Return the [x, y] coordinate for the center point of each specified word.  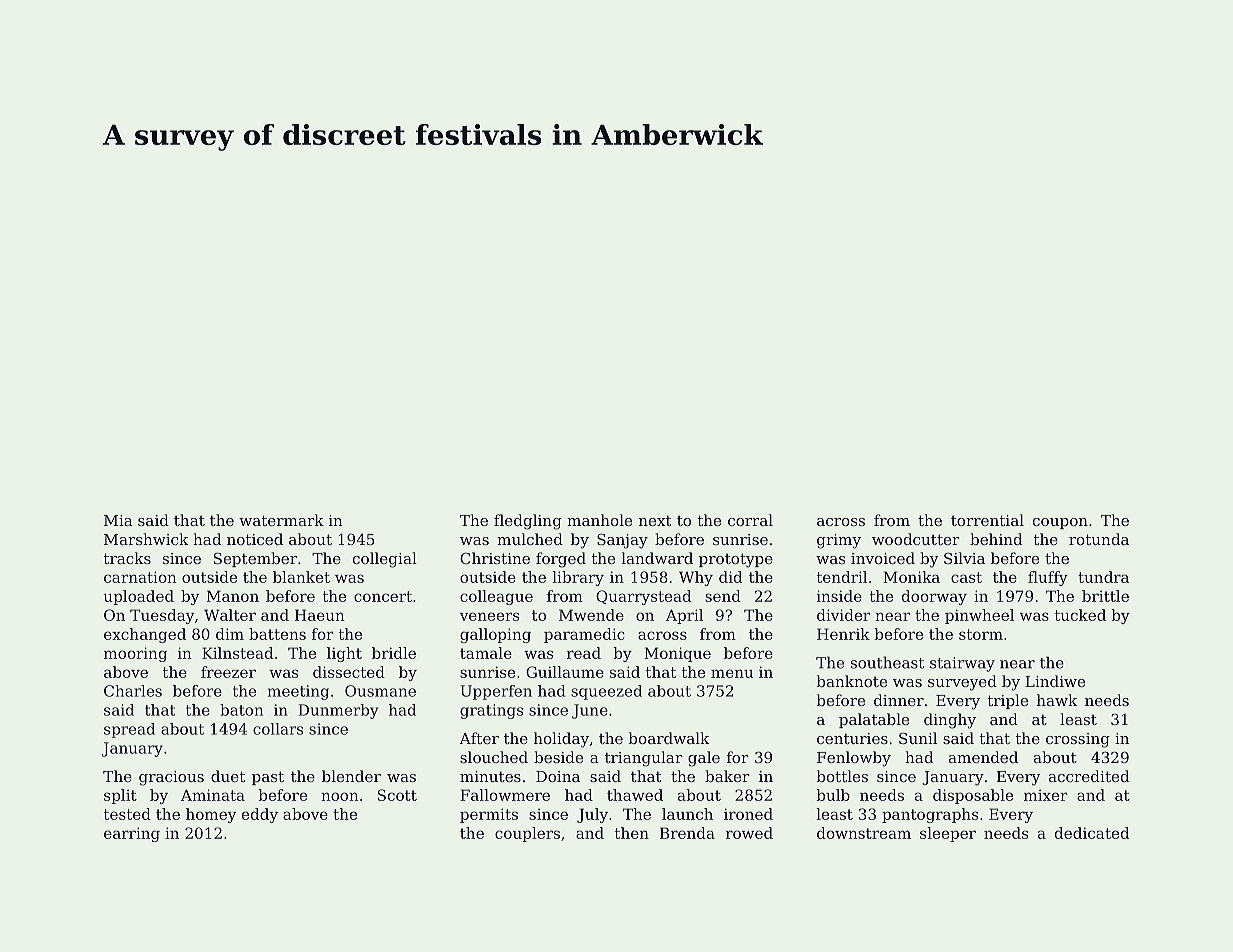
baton [241, 710]
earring [132, 834]
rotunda [1099, 539]
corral [750, 520]
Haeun [320, 615]
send [723, 596]
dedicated [1092, 833]
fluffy [1048, 578]
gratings [491, 711]
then [632, 833]
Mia [118, 520]
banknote [852, 681]
